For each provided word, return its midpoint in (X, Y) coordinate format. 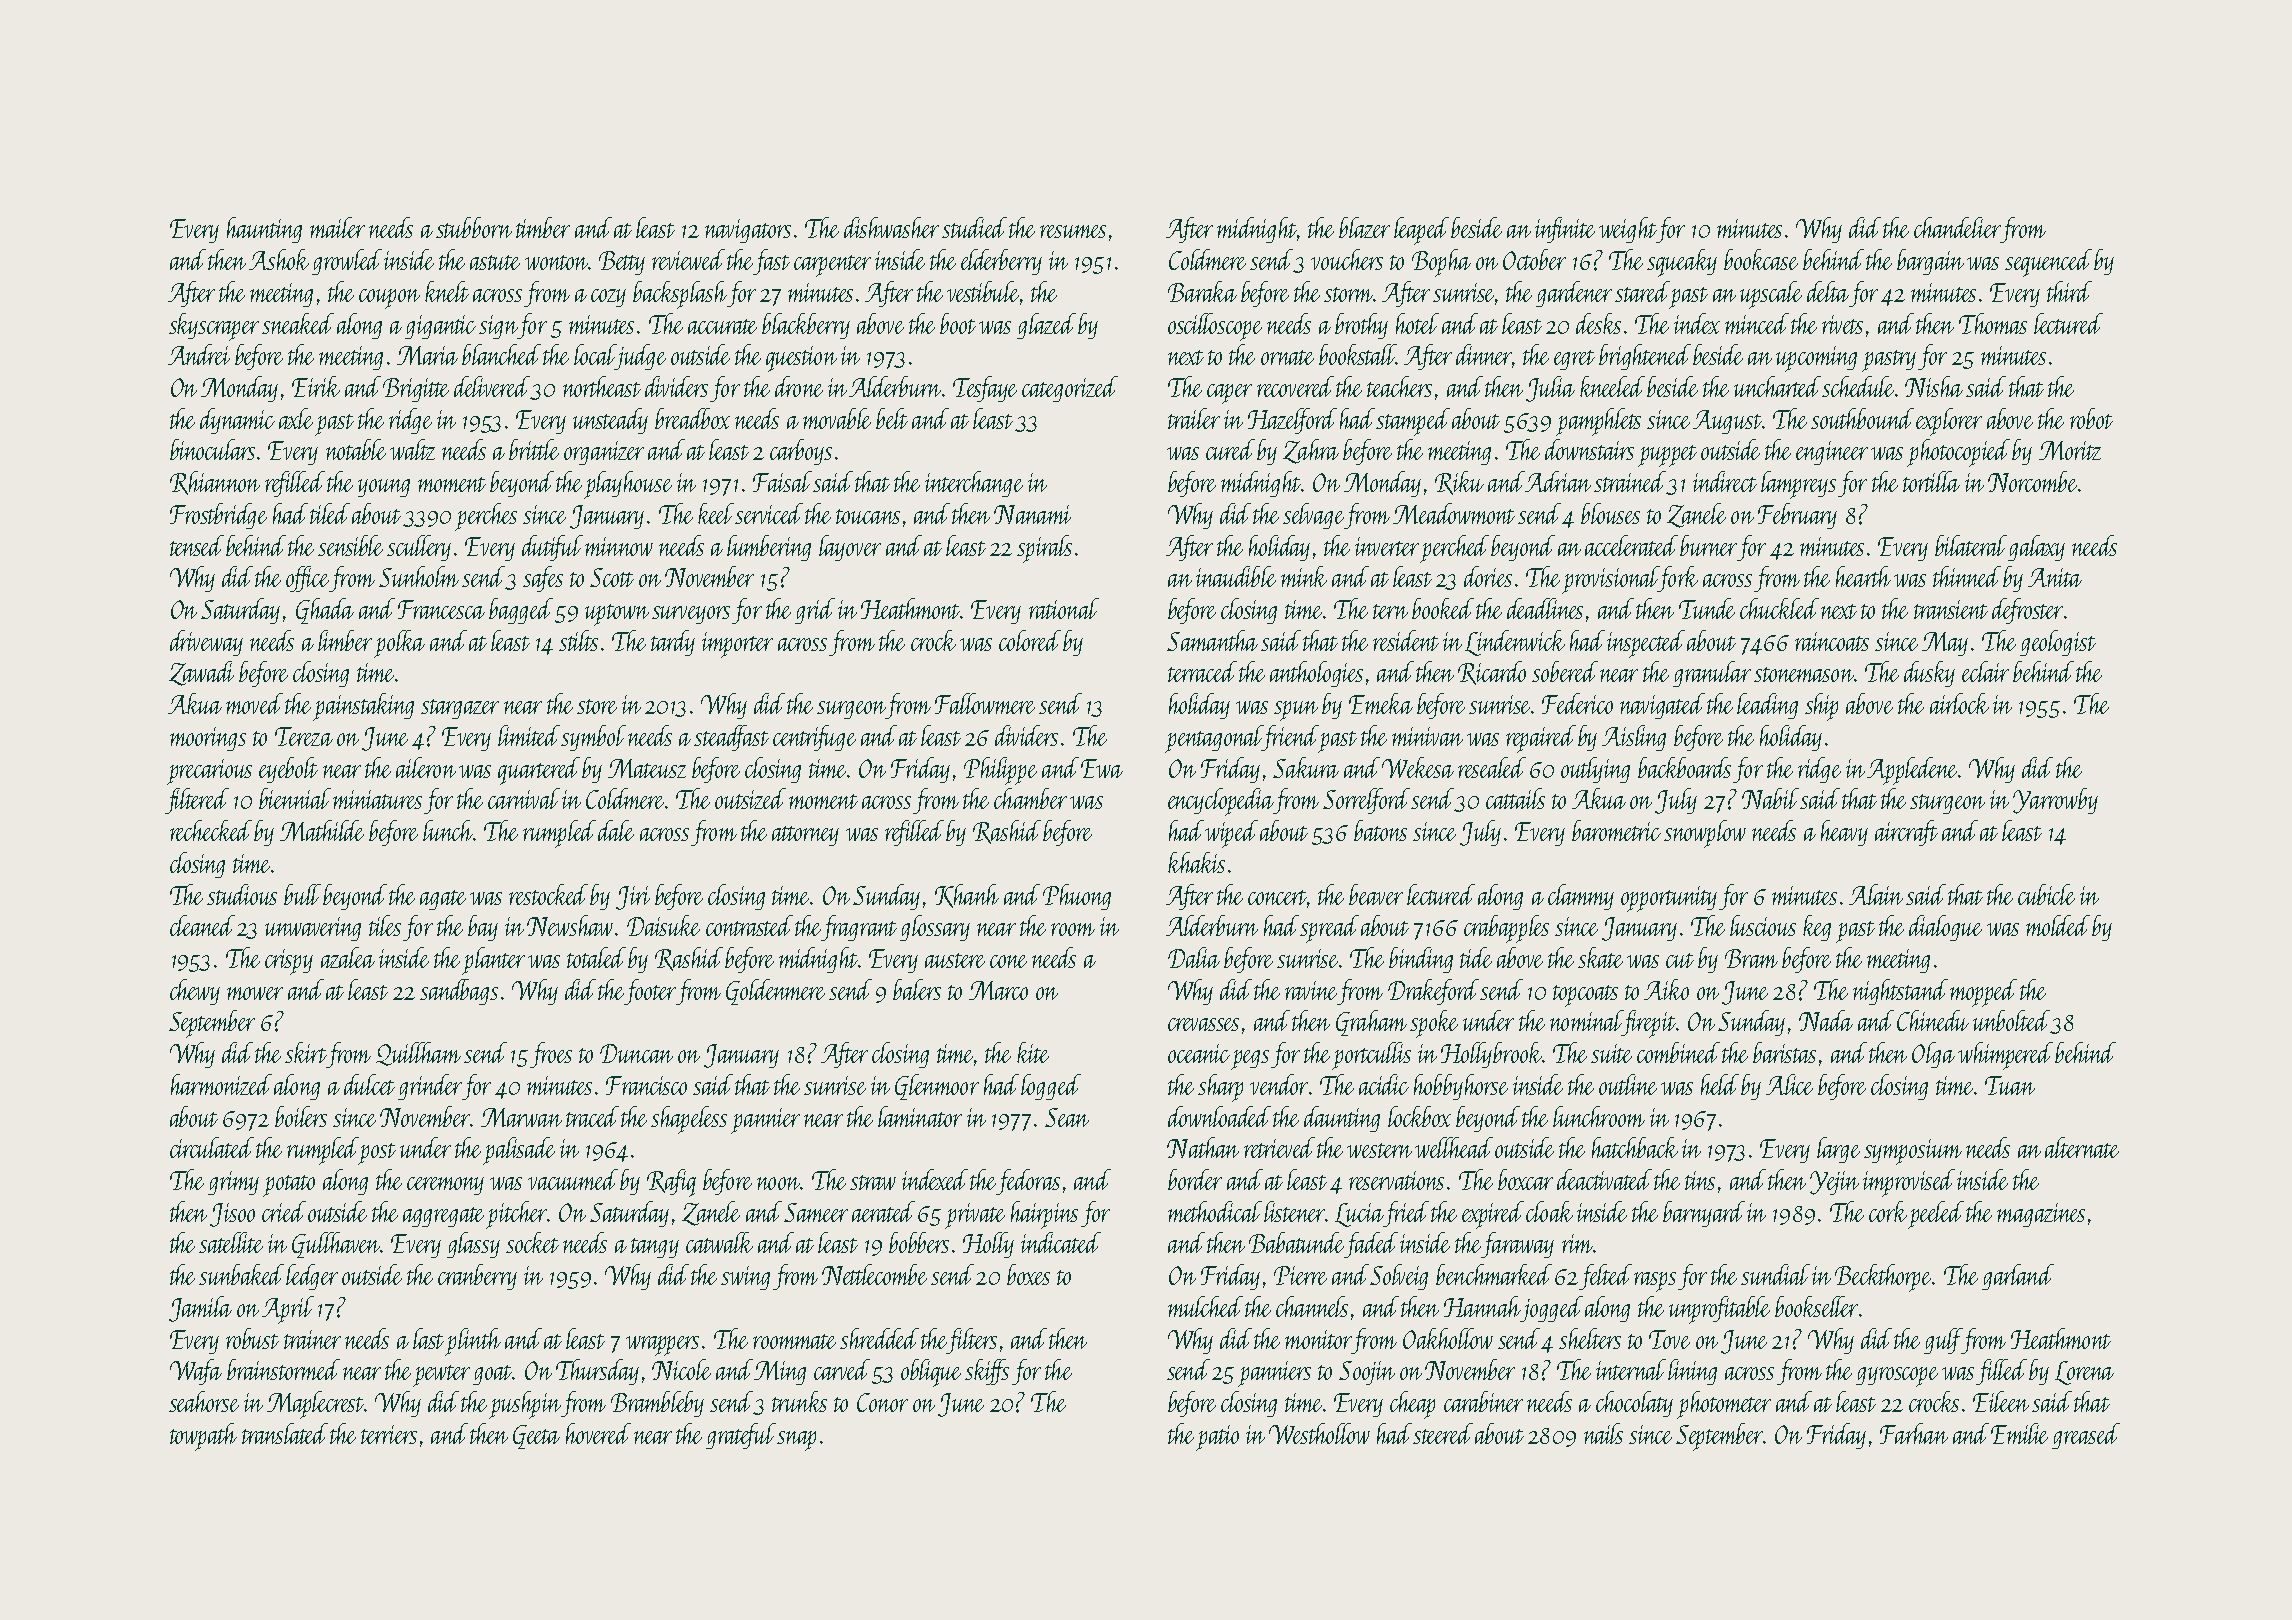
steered (1443, 1433)
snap (796, 1441)
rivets (1842, 324)
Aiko (1666, 989)
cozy (608, 298)
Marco (998, 990)
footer (650, 992)
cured (1230, 449)
